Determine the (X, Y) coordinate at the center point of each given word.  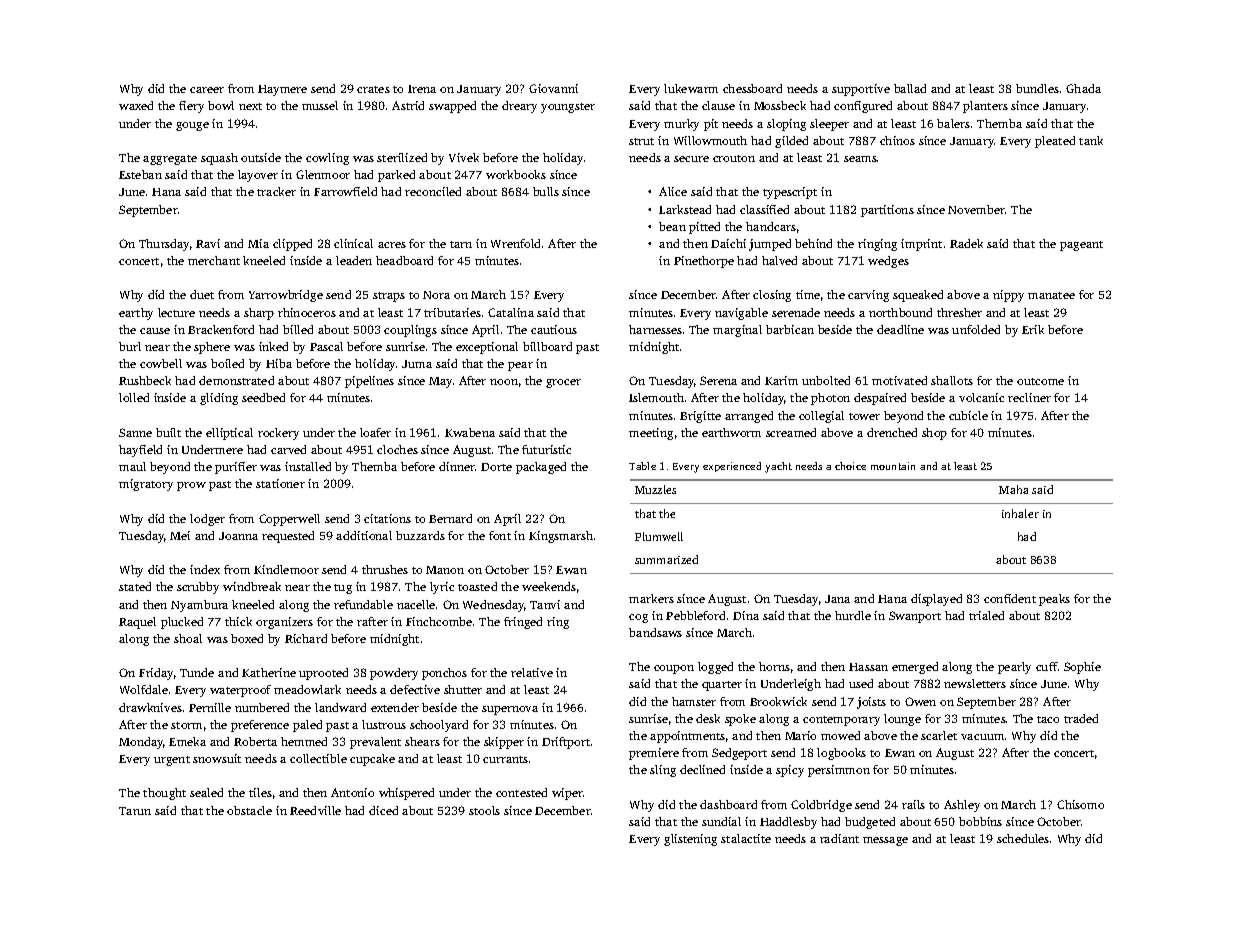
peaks (1054, 600)
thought (164, 794)
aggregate (170, 160)
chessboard (752, 88)
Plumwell (659, 536)
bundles (1037, 88)
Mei (180, 535)
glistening (690, 840)
